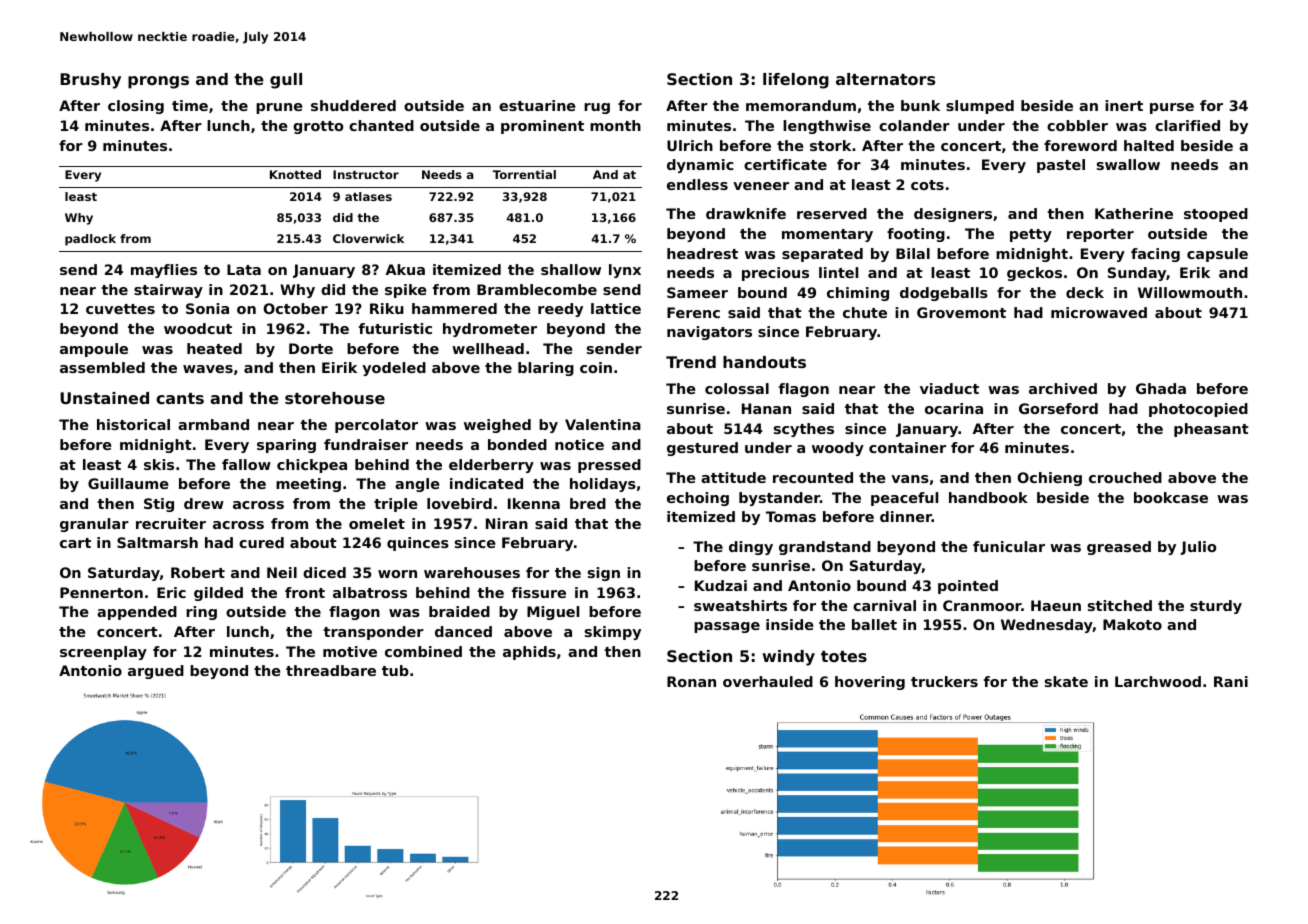 This screenshot has width=1308, height=924. Describe the element at coordinates (1211, 430) in the screenshot. I see `pheasant` at that location.
